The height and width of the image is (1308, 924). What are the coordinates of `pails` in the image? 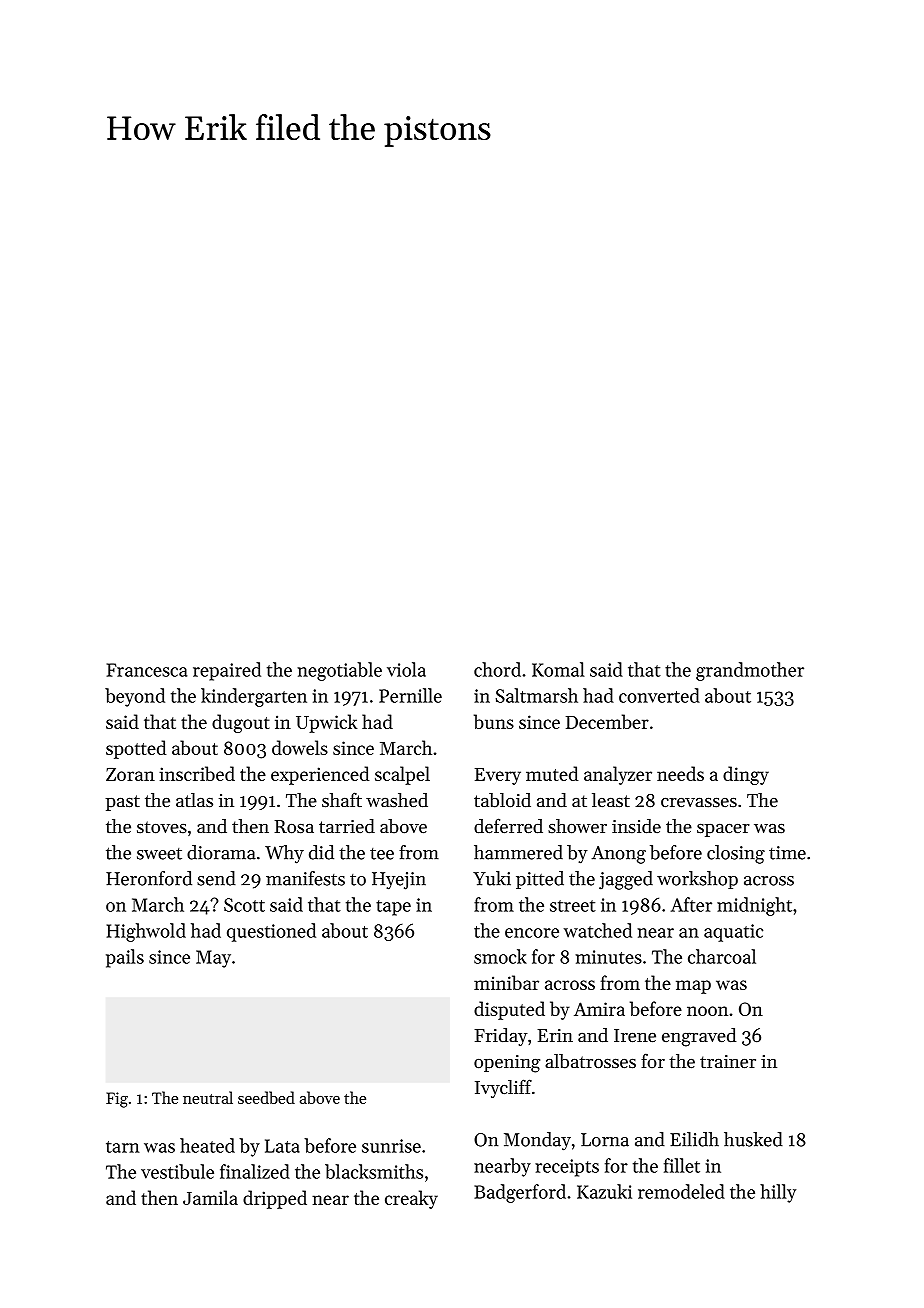 It's located at (125, 958).
